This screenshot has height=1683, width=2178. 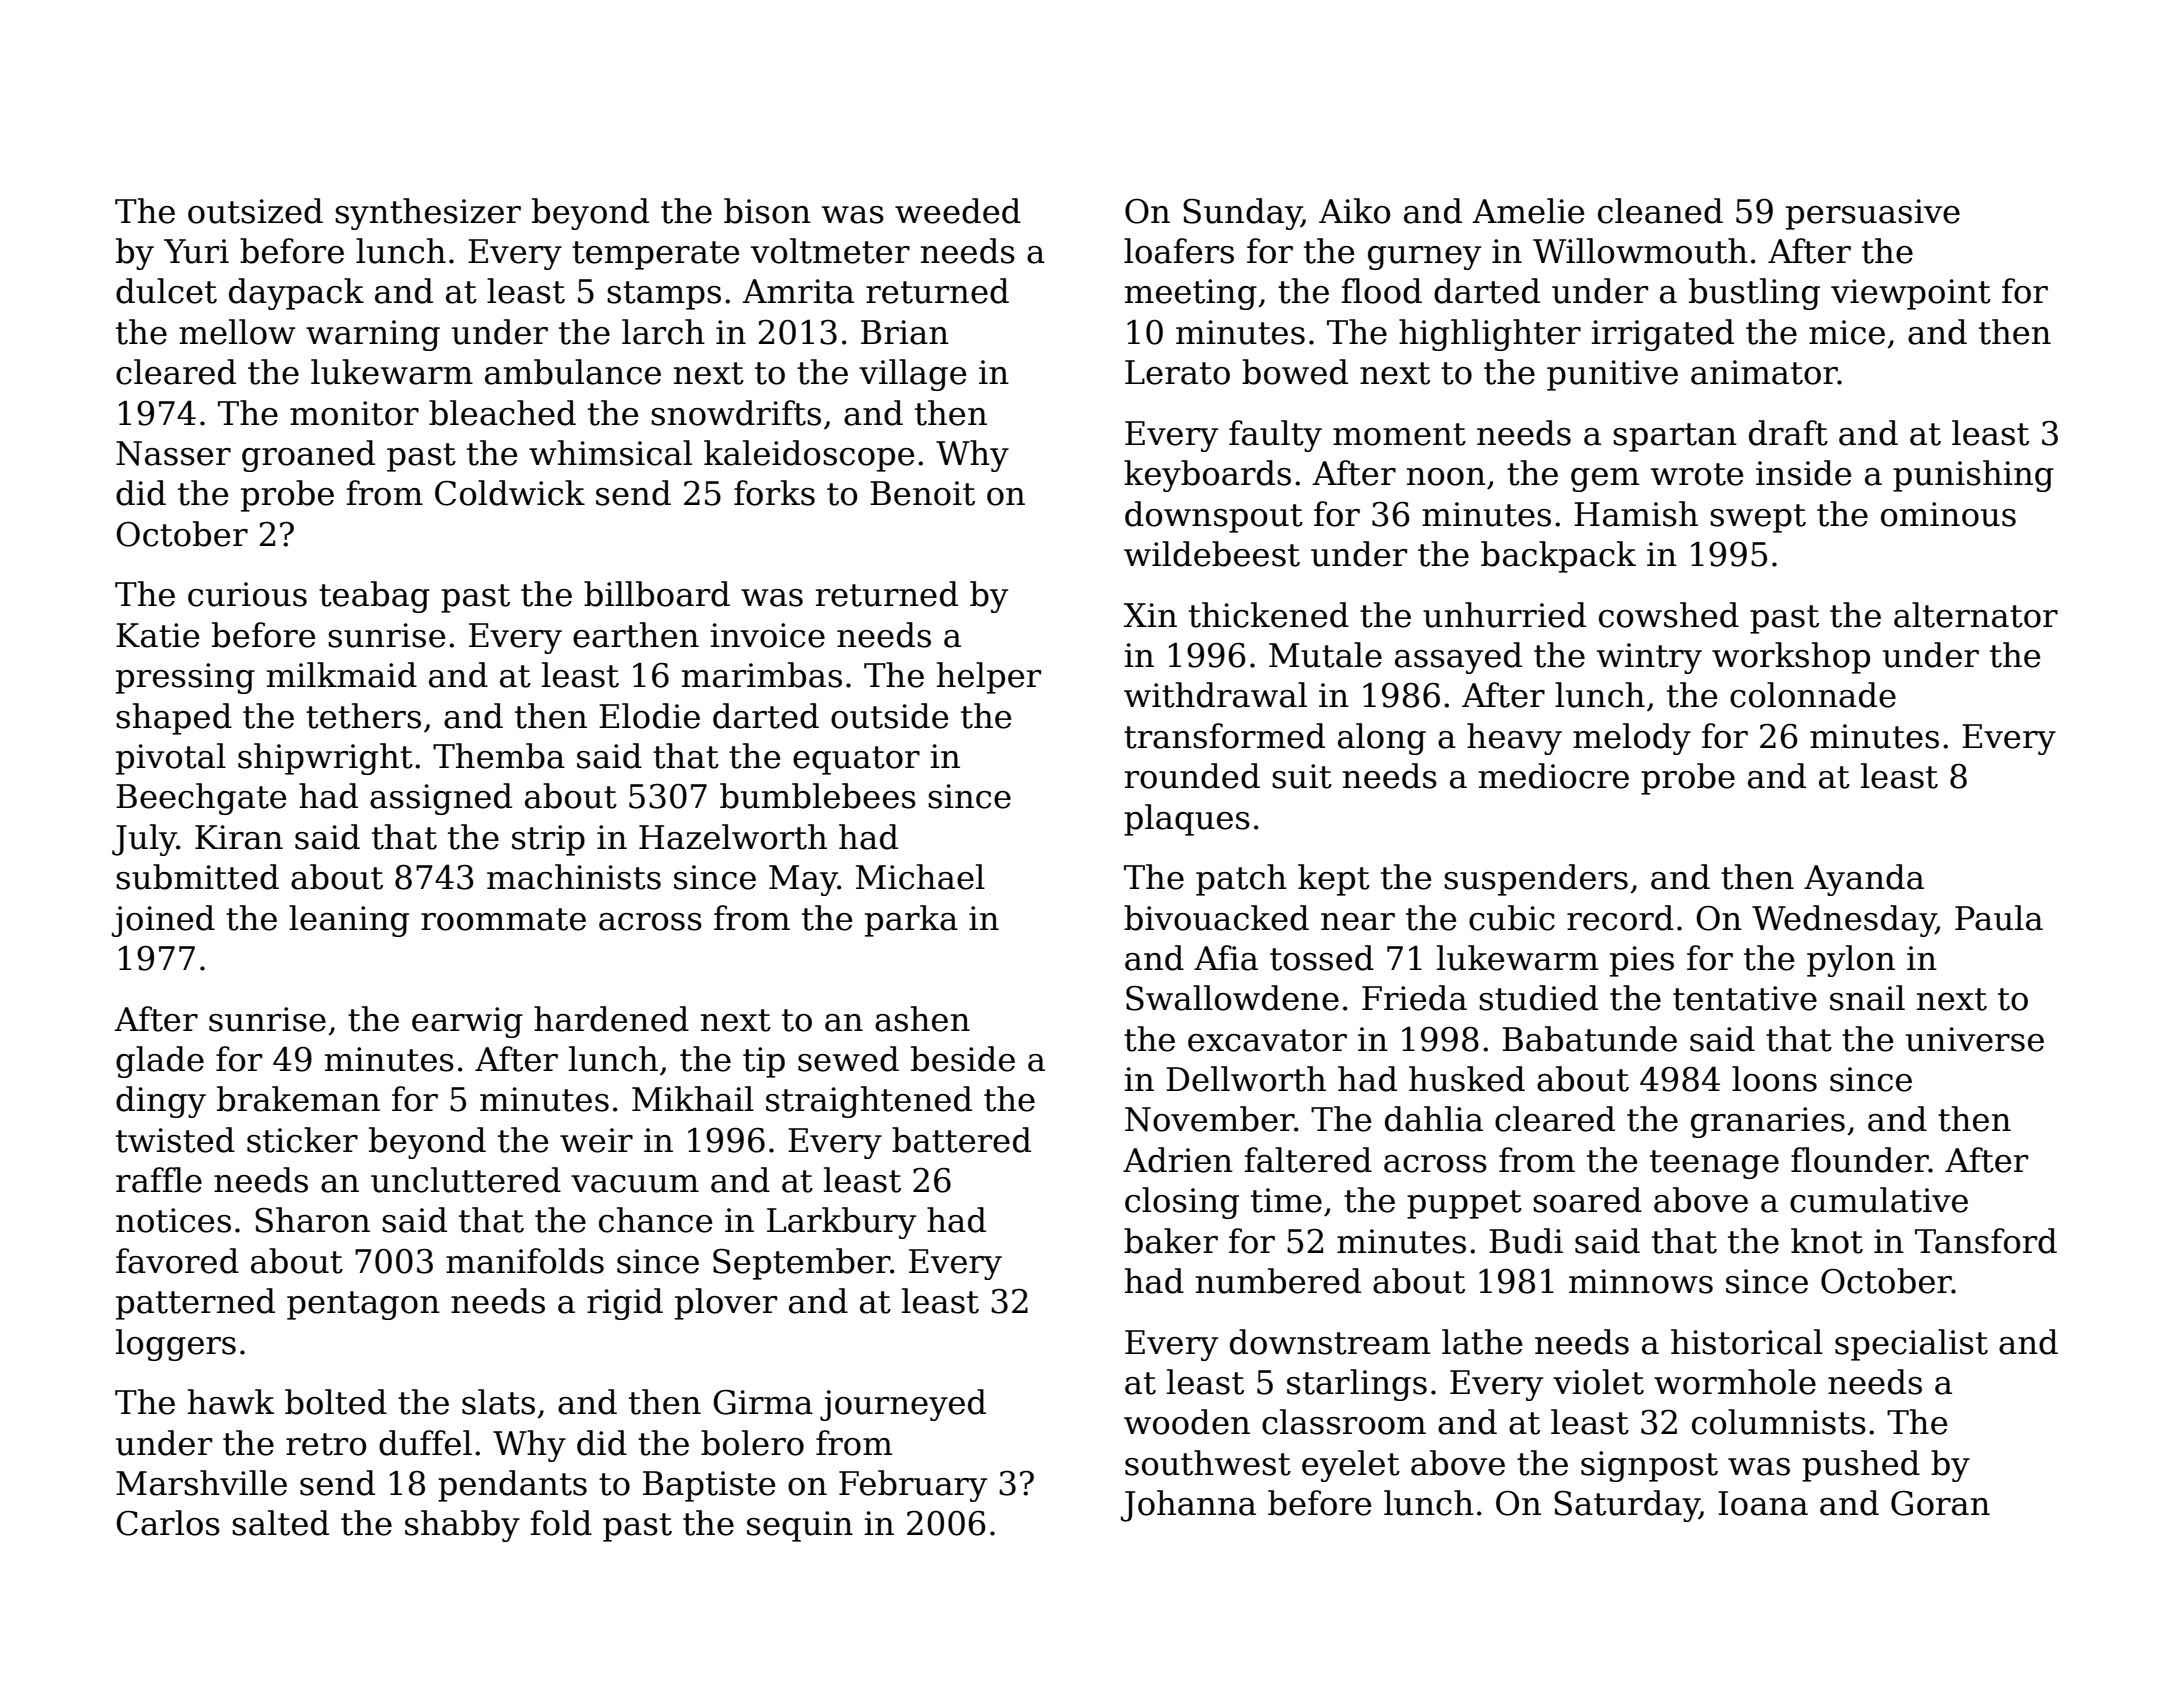 I want to click on shaped, so click(x=174, y=719).
